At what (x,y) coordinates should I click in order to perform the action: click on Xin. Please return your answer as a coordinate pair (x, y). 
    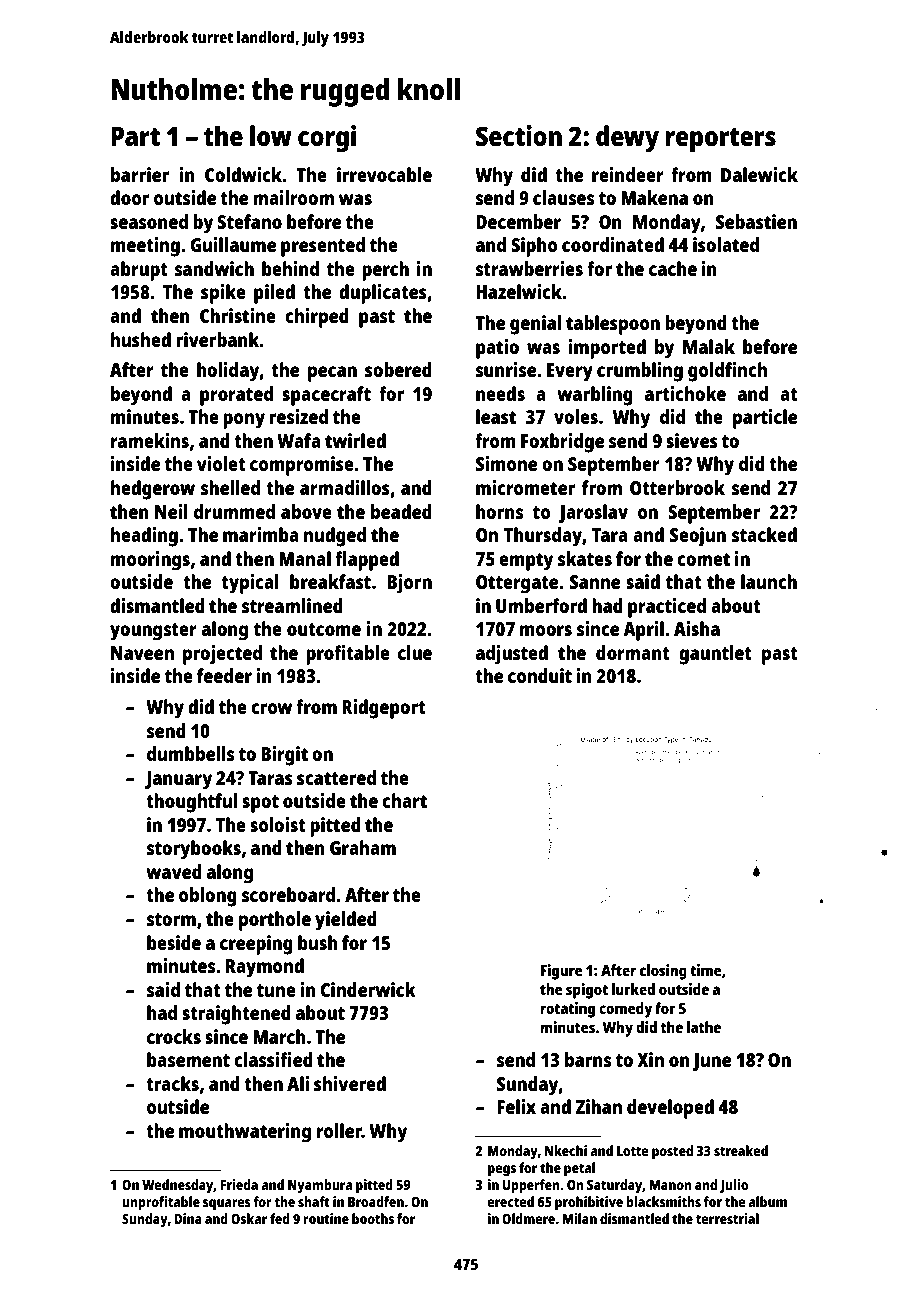
    Looking at the image, I should click on (650, 1059).
